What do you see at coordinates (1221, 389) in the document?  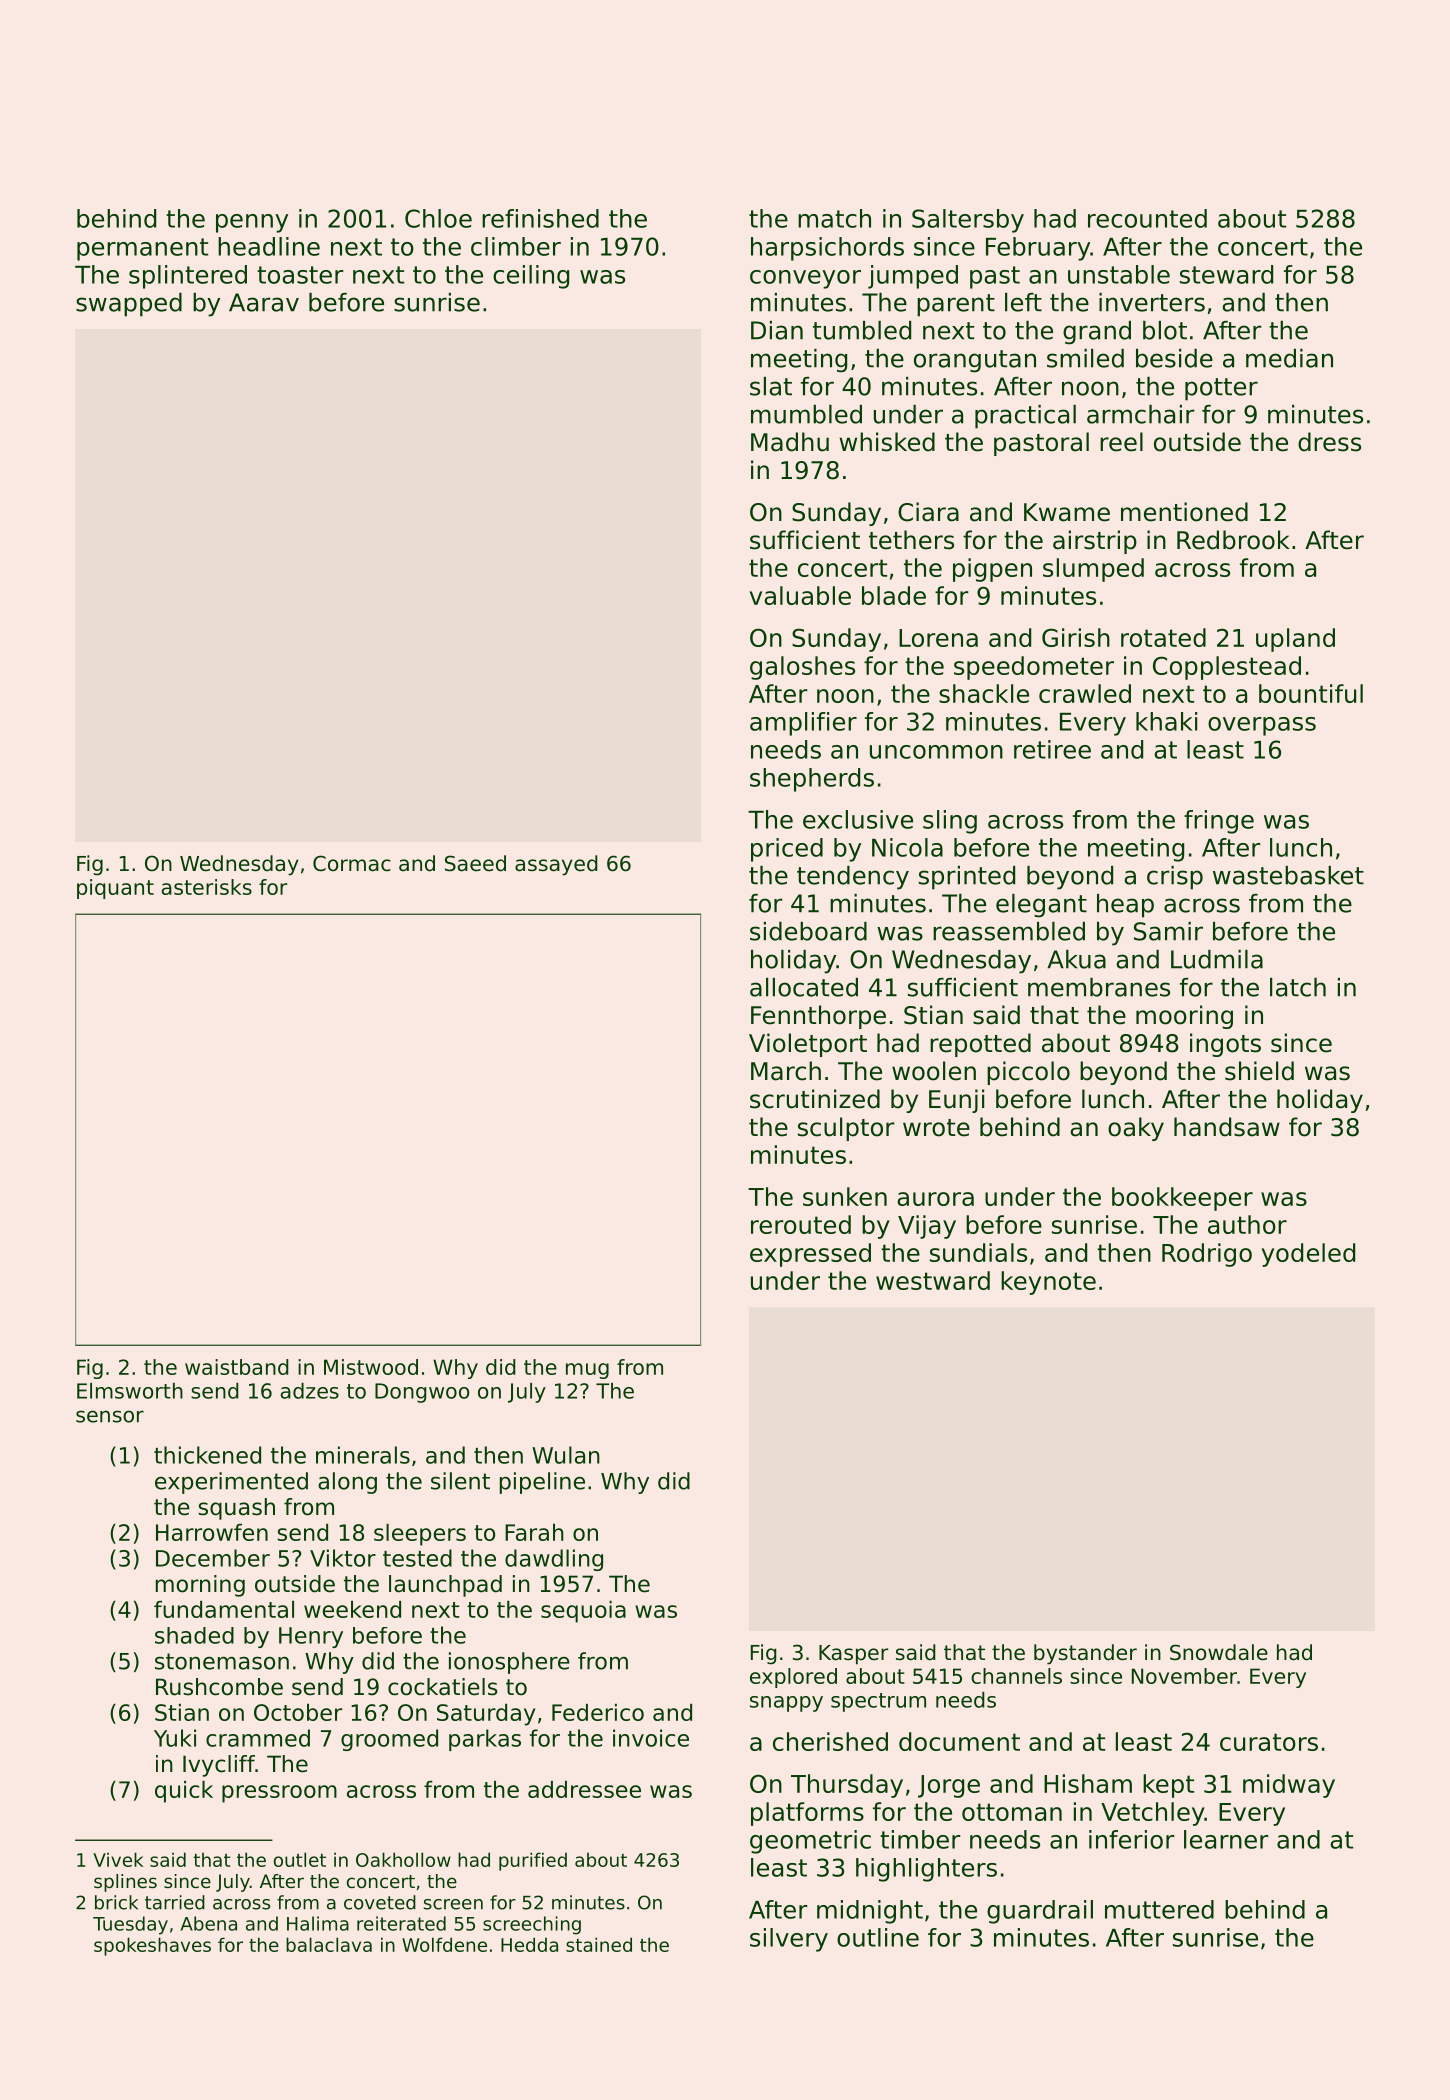 I see `potter` at bounding box center [1221, 389].
